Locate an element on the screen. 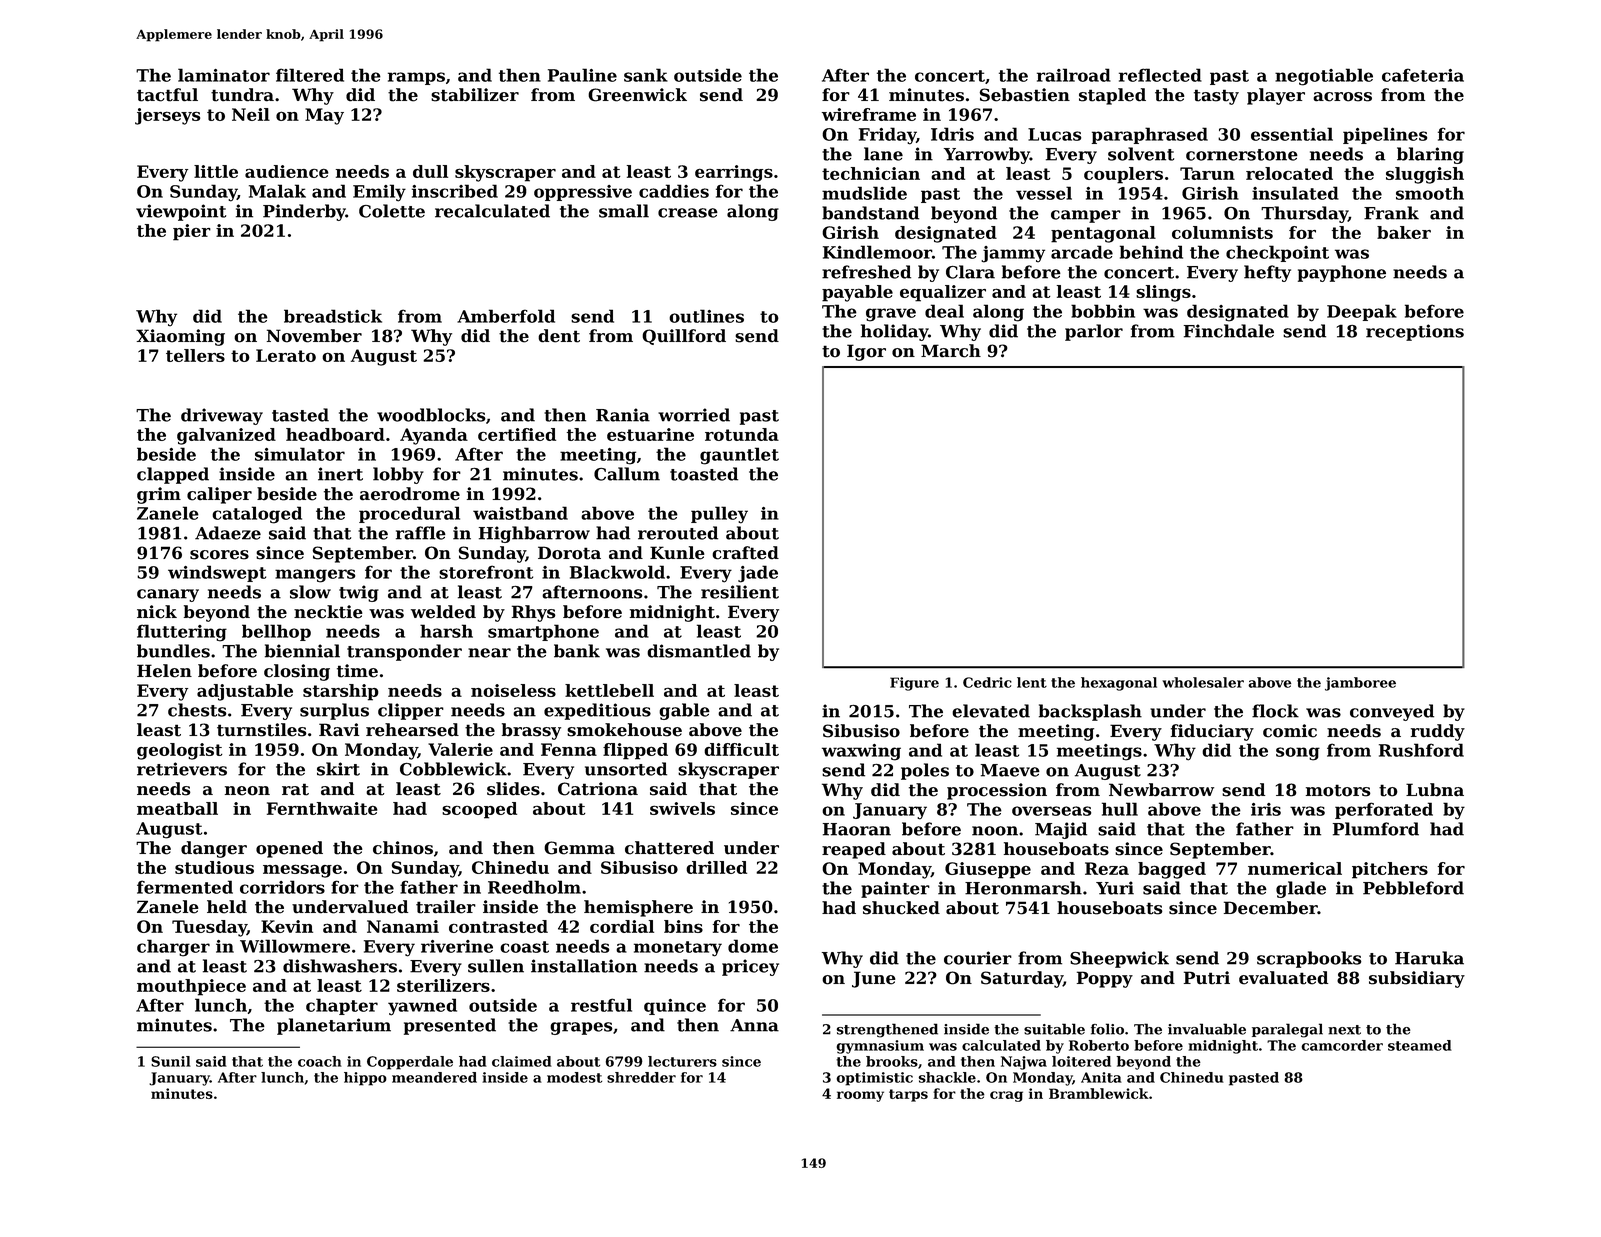 The height and width of the screenshot is (1237, 1601). Pauline is located at coordinates (582, 75).
